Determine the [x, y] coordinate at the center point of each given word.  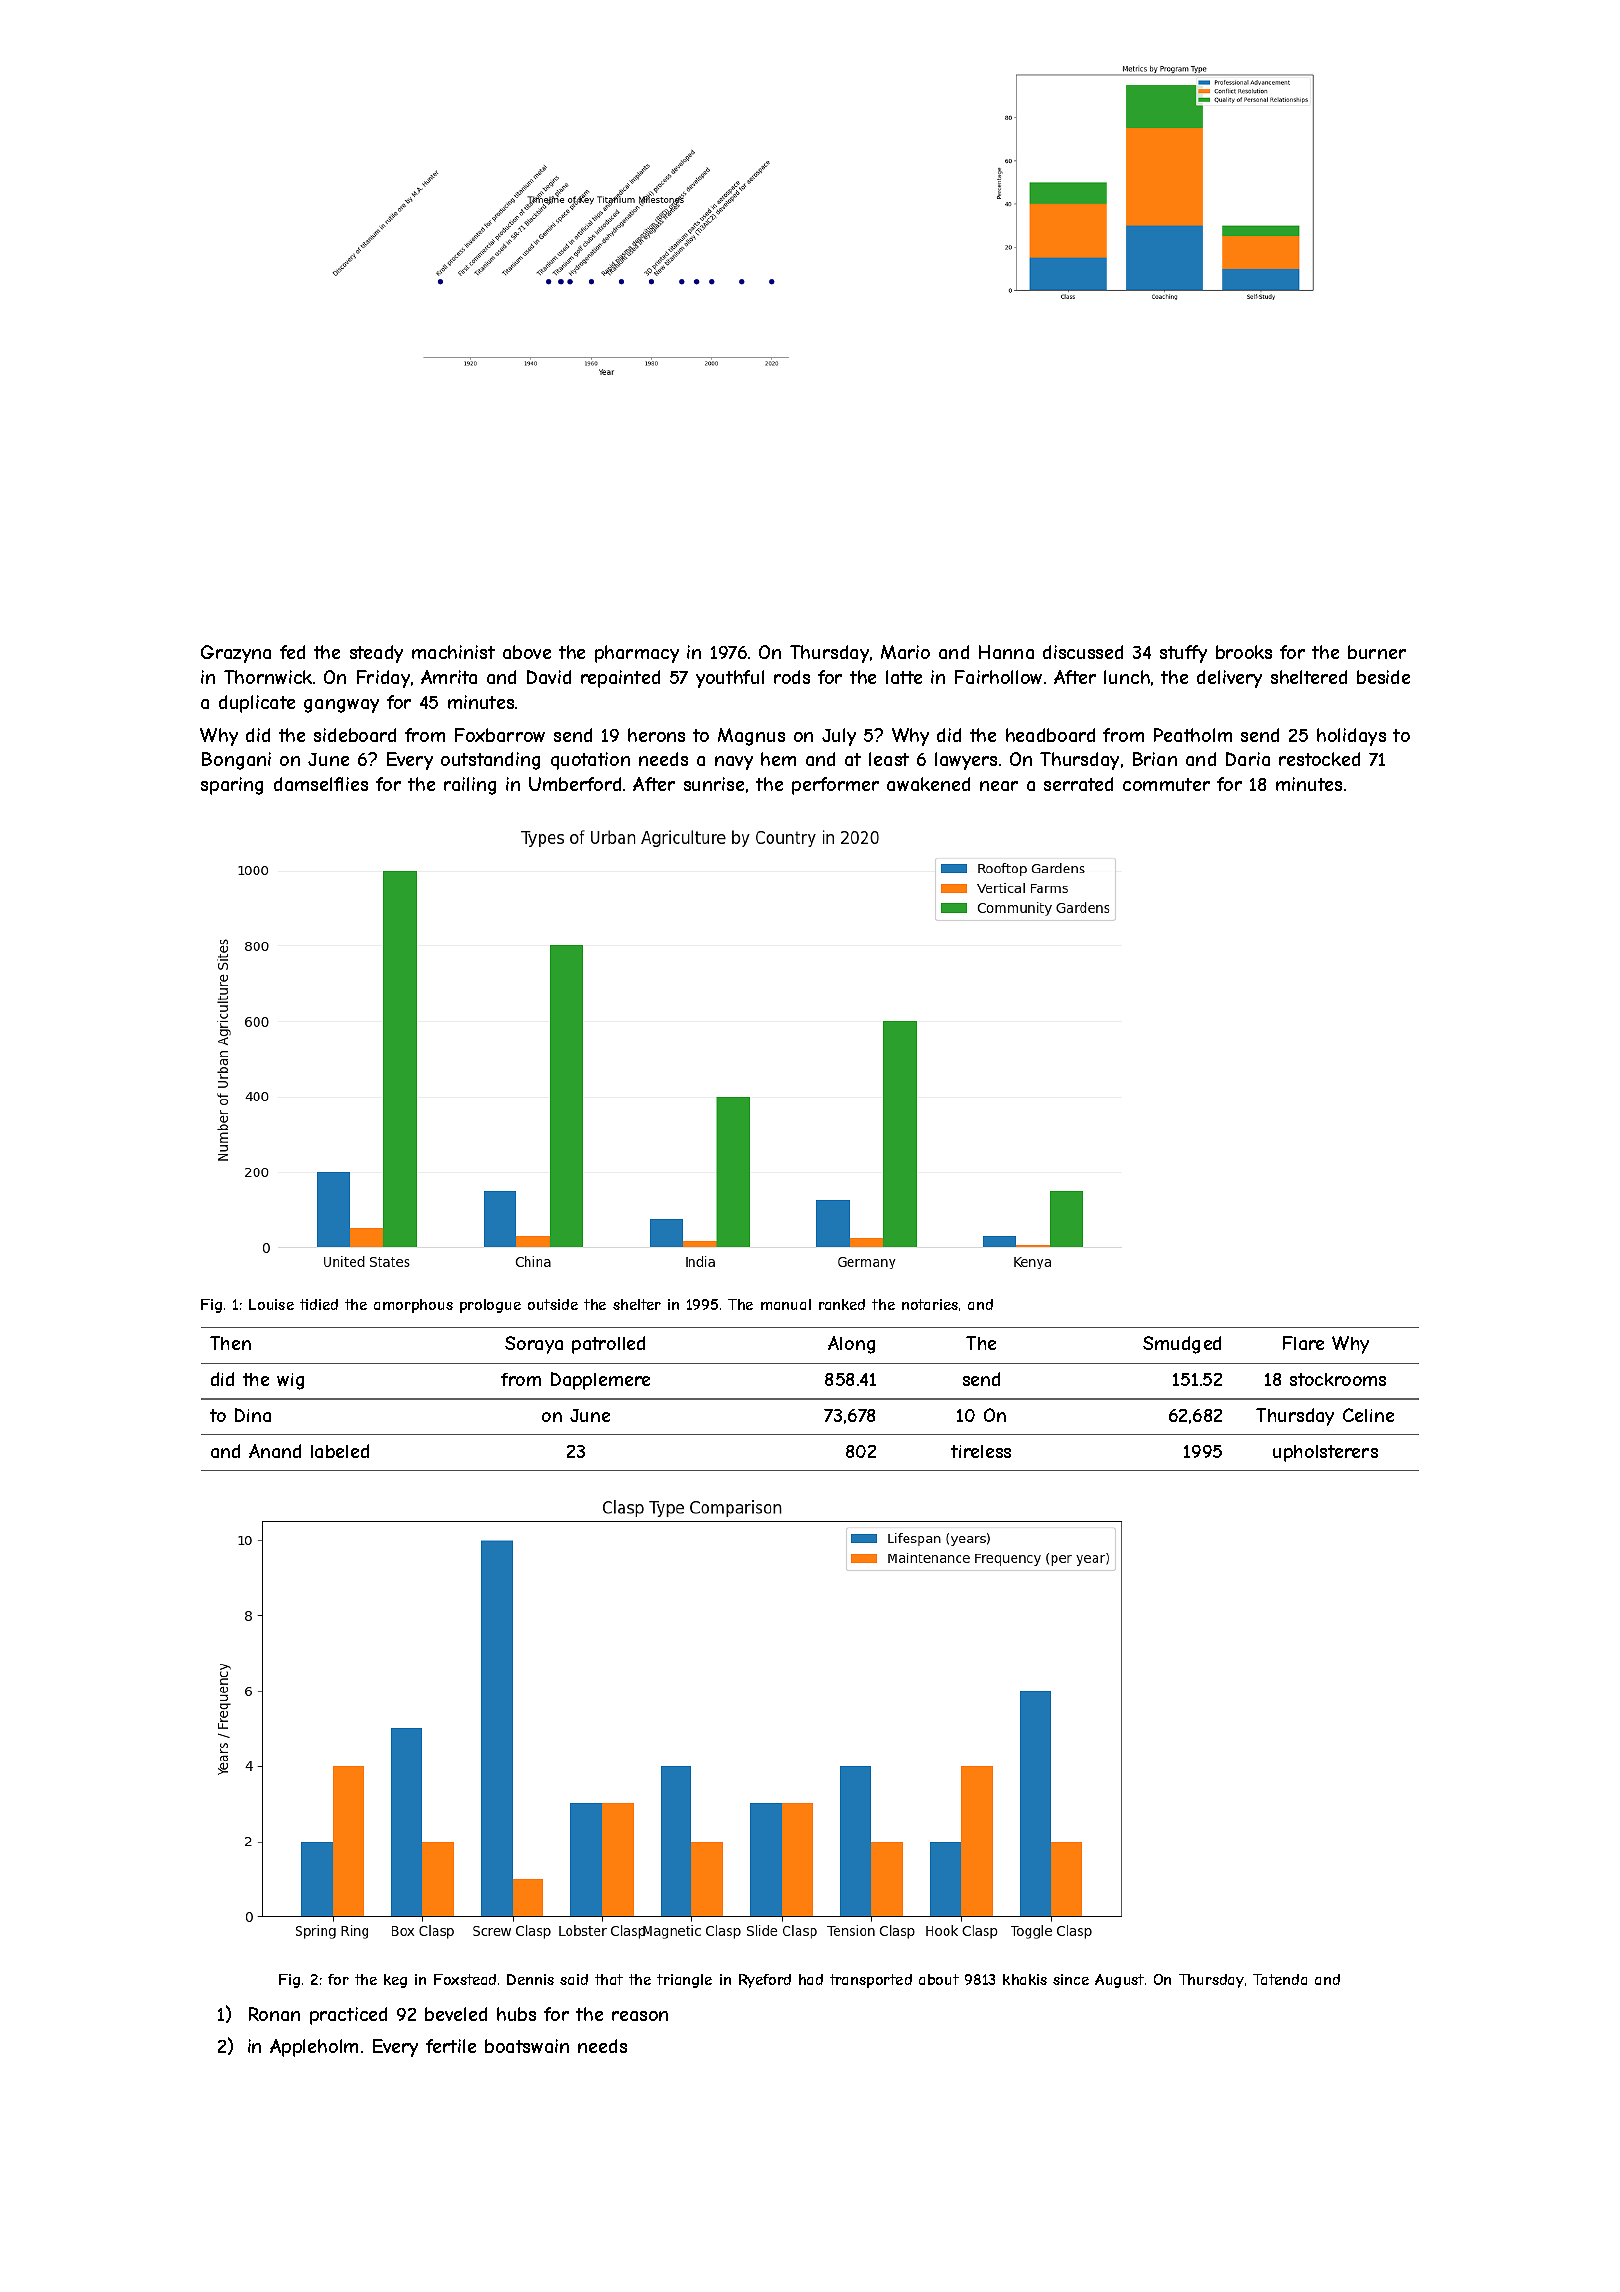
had [811, 1979]
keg [395, 1981]
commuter [1166, 784]
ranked [842, 1304]
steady [376, 654]
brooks [1244, 652]
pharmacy [637, 654]
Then [230, 1343]
